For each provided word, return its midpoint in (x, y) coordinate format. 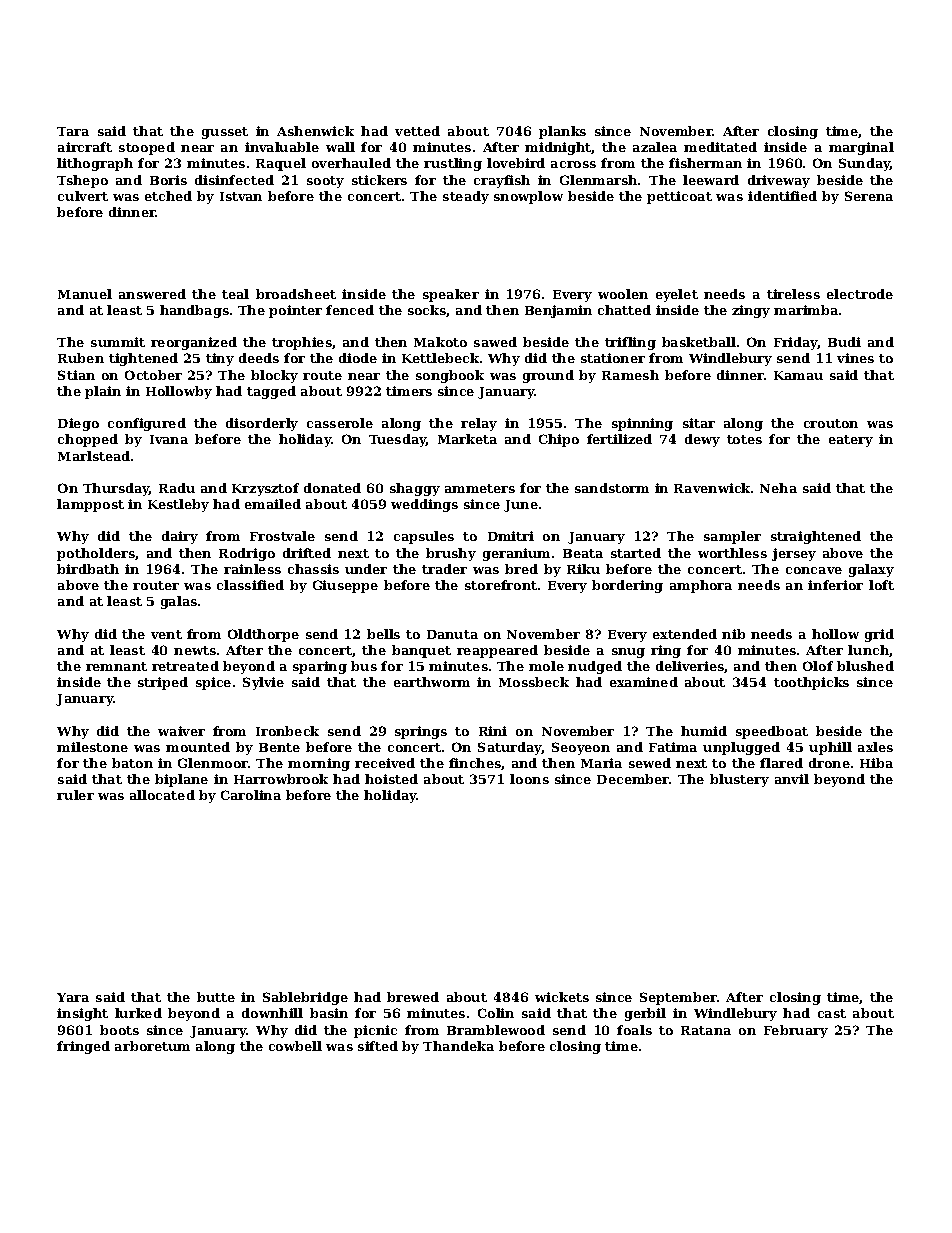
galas (179, 602)
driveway (779, 181)
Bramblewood (496, 1030)
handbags (194, 311)
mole (546, 666)
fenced (350, 310)
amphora (701, 586)
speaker (451, 295)
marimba (806, 310)
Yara (73, 997)
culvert (83, 196)
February (796, 1031)
